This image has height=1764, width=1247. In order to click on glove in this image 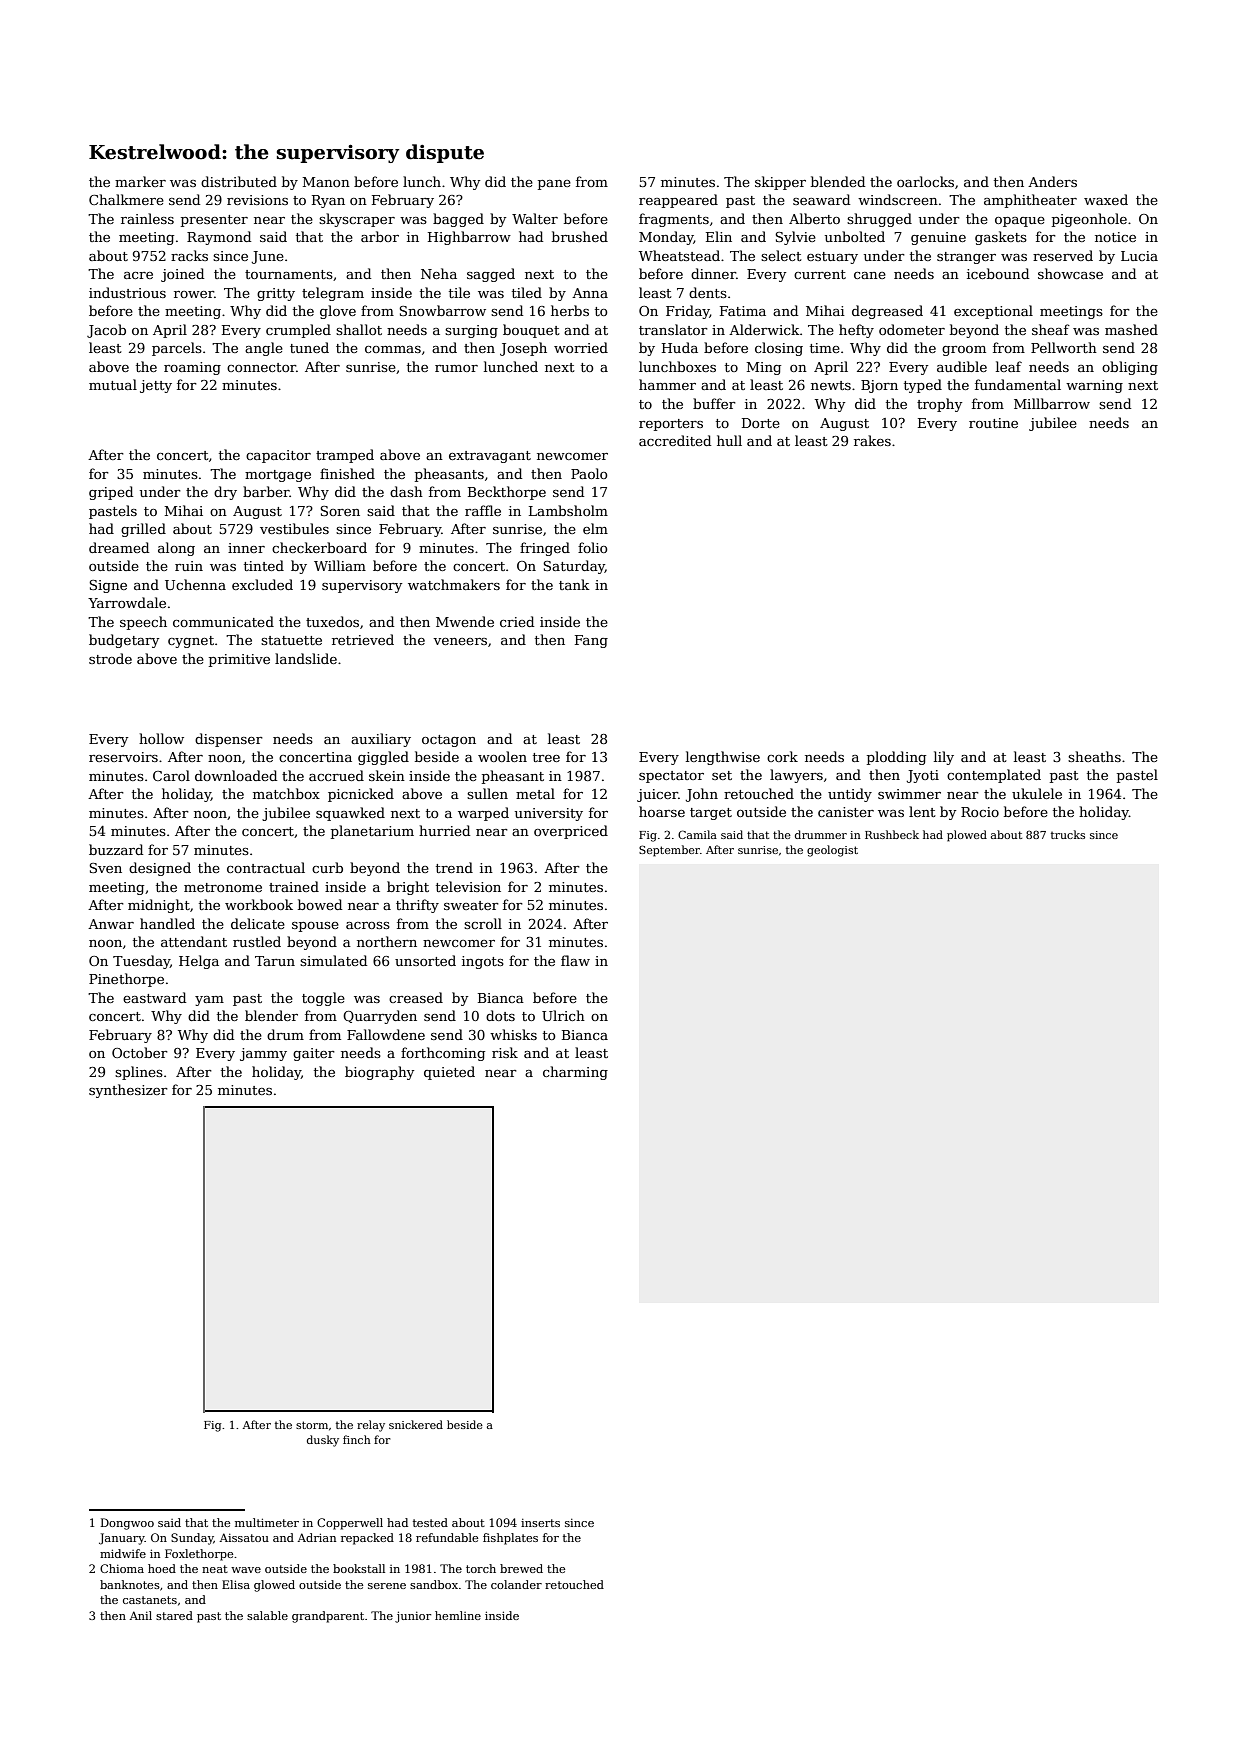, I will do `click(338, 312)`.
